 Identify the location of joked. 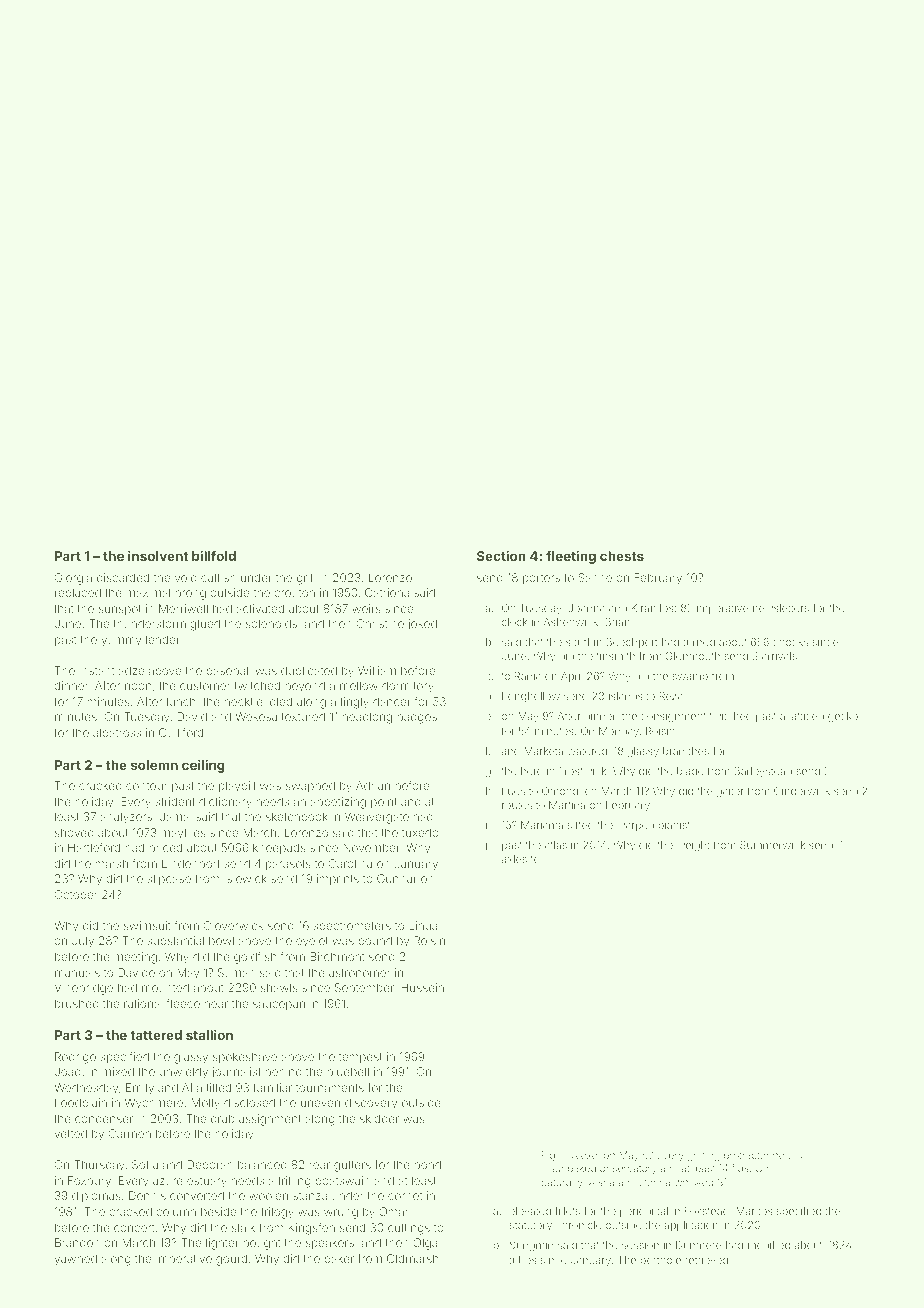
(422, 625).
